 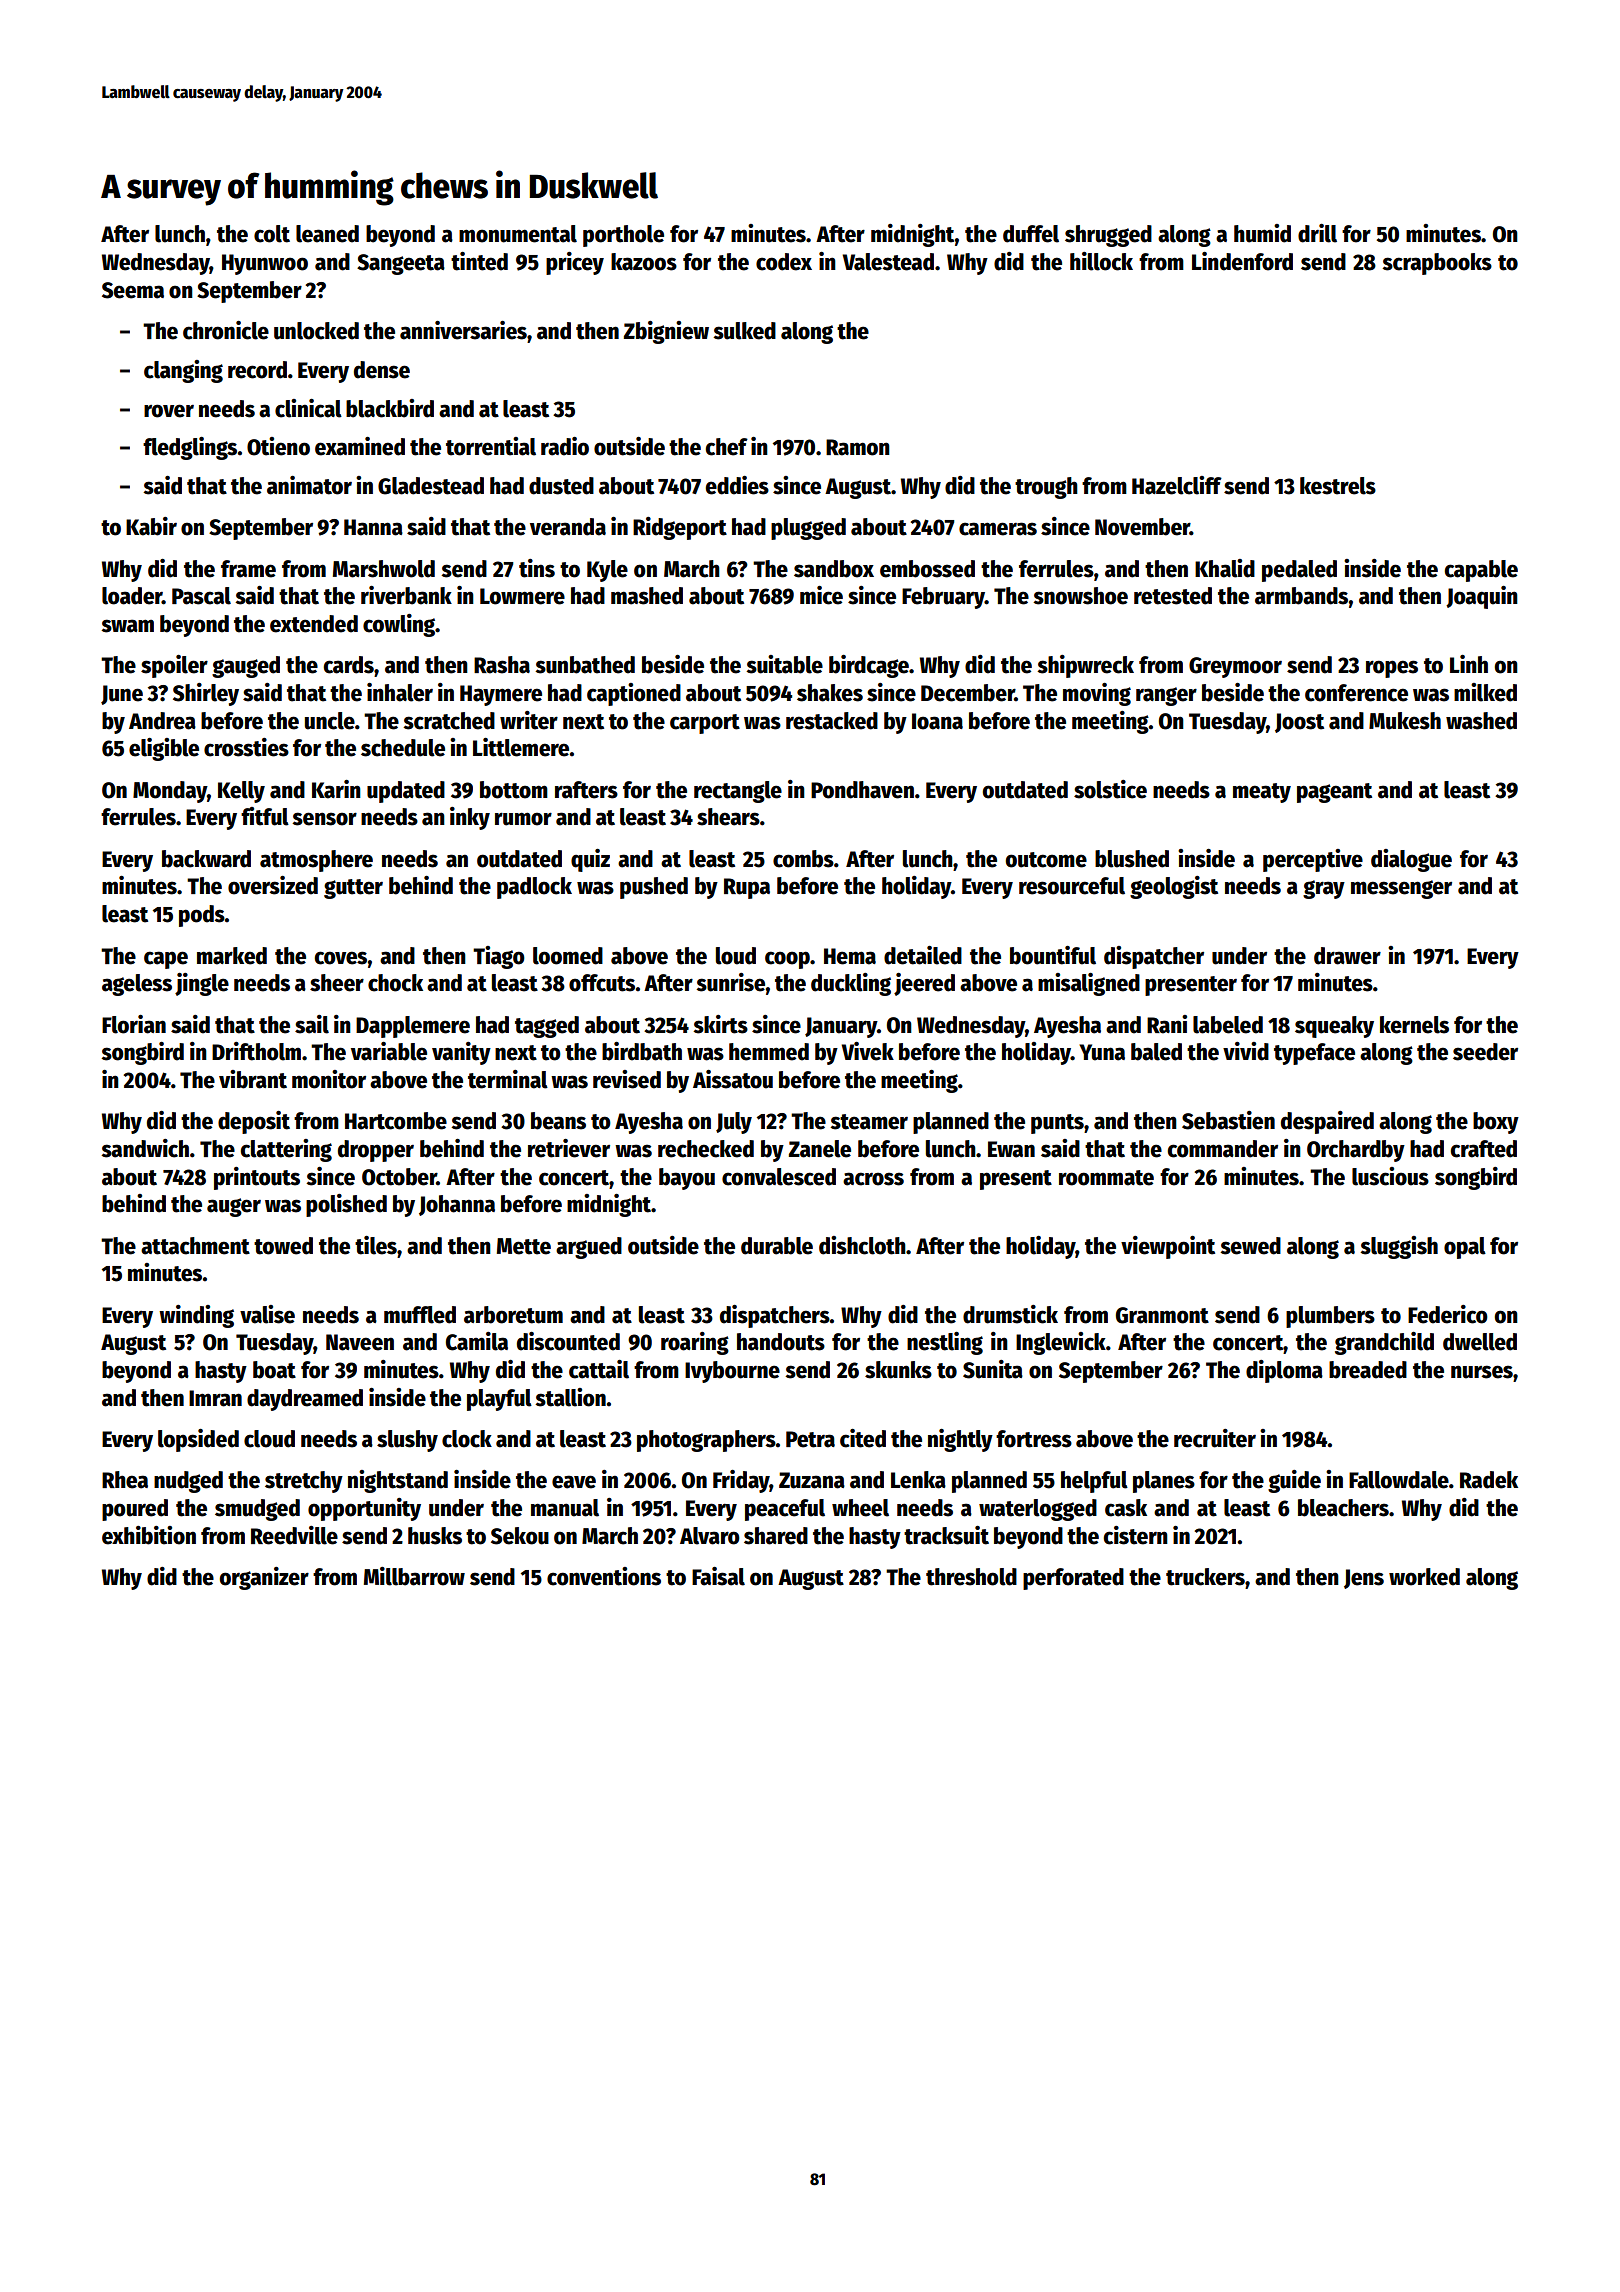 I want to click on updated, so click(x=406, y=792).
